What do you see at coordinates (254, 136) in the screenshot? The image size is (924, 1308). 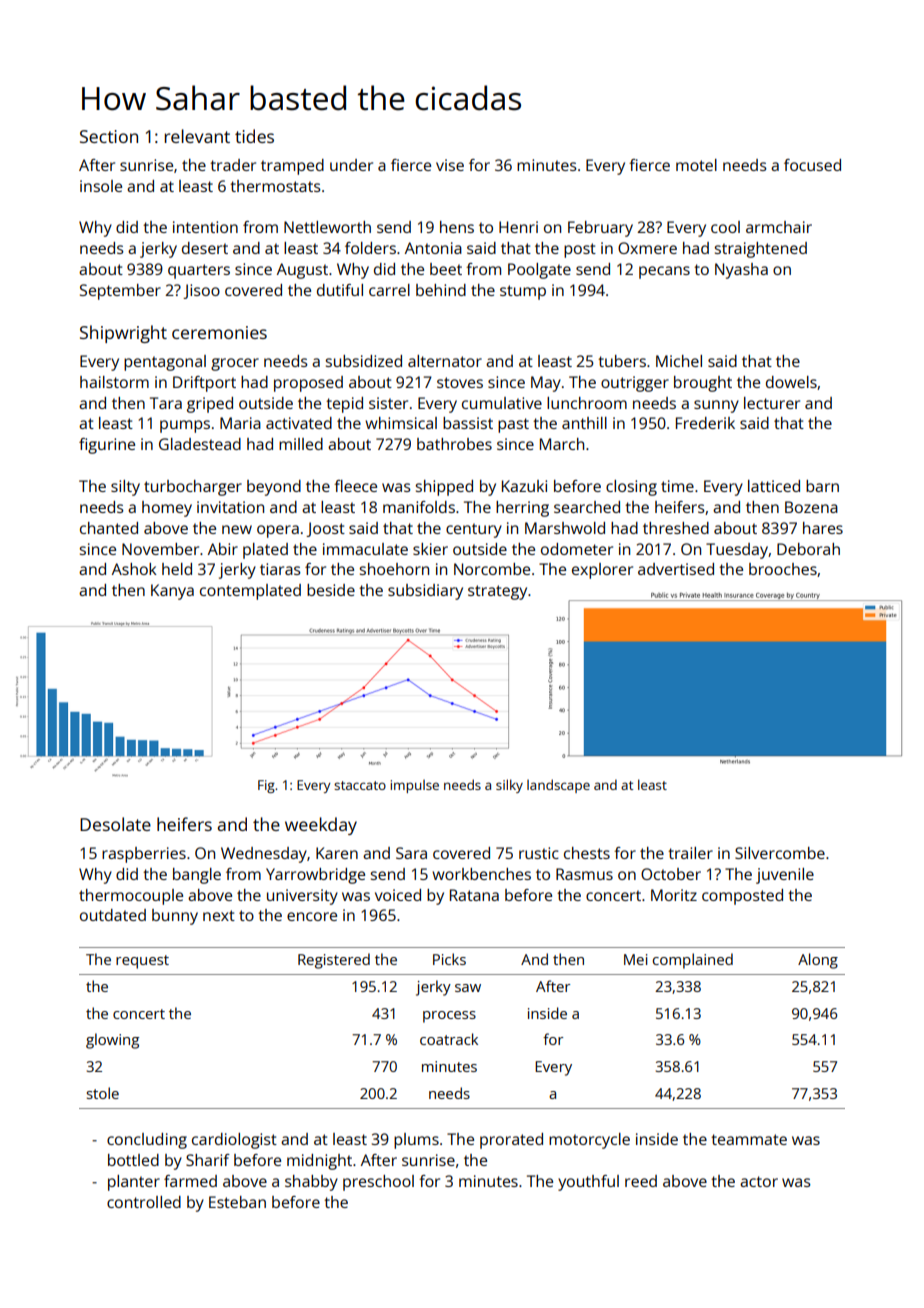 I see `tides` at bounding box center [254, 136].
